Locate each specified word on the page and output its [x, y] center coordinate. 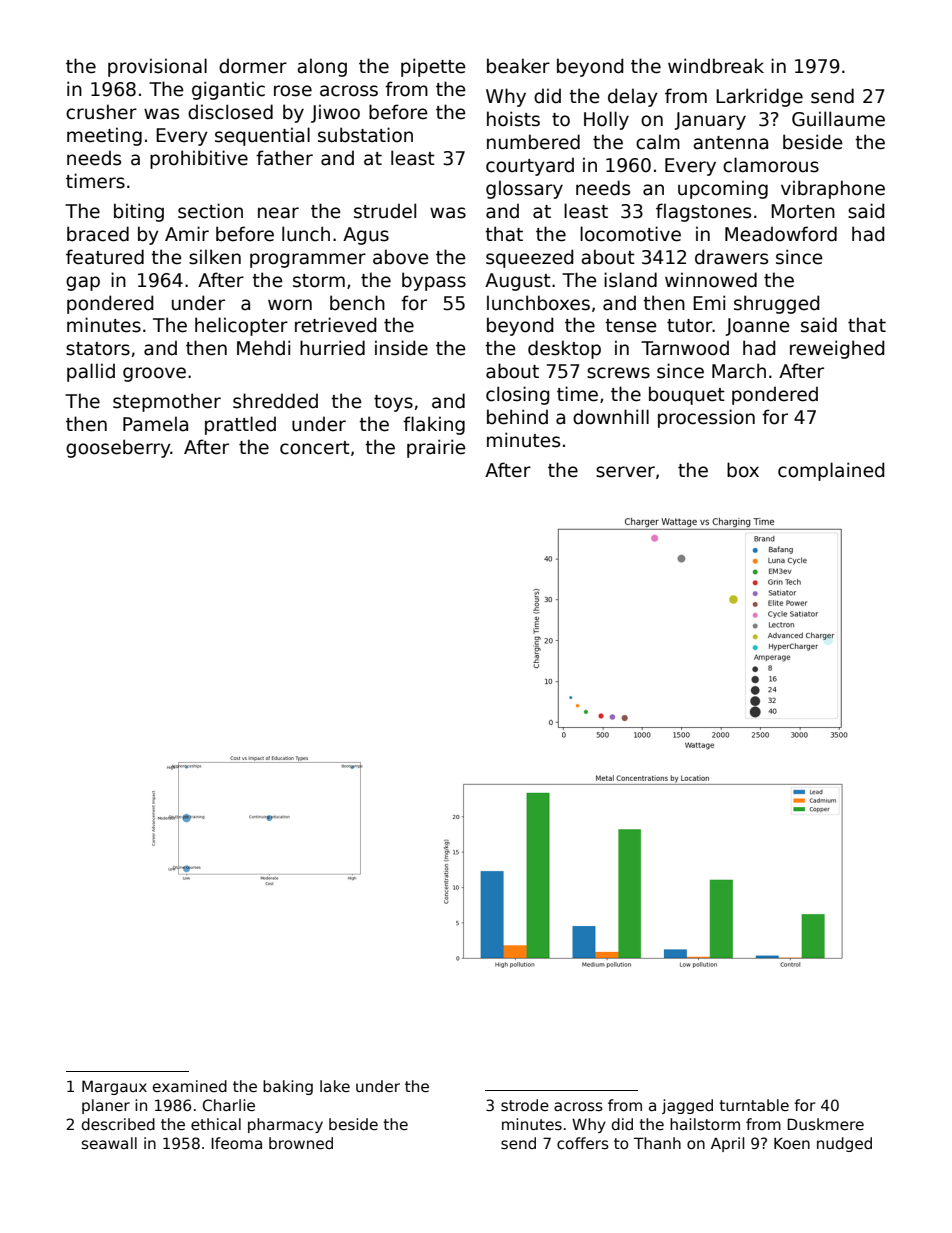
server [625, 472]
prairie [436, 448]
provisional [157, 67]
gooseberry [118, 448]
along [322, 67]
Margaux [114, 1087]
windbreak [716, 66]
